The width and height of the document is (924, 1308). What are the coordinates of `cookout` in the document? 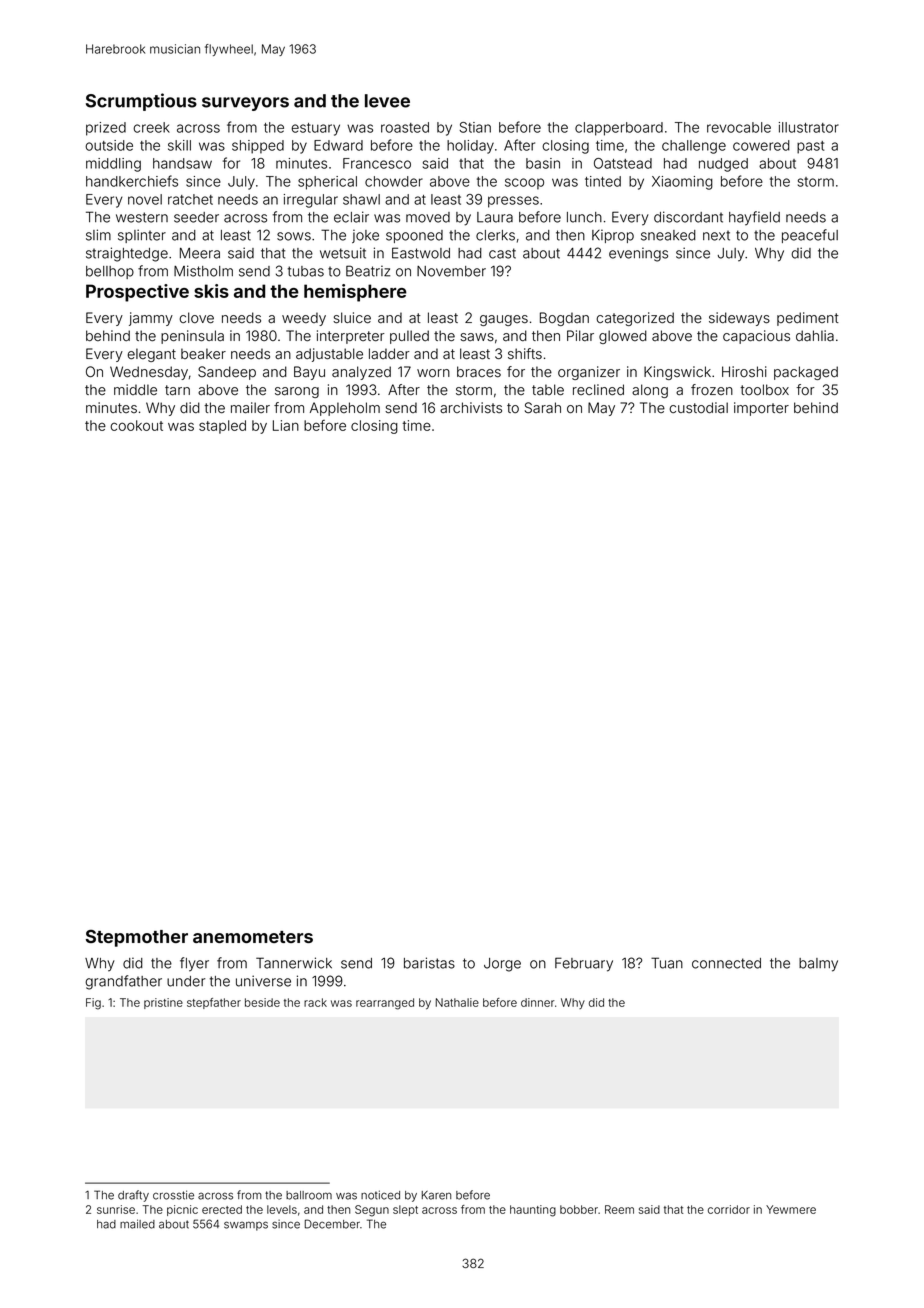 It's located at (136, 425).
